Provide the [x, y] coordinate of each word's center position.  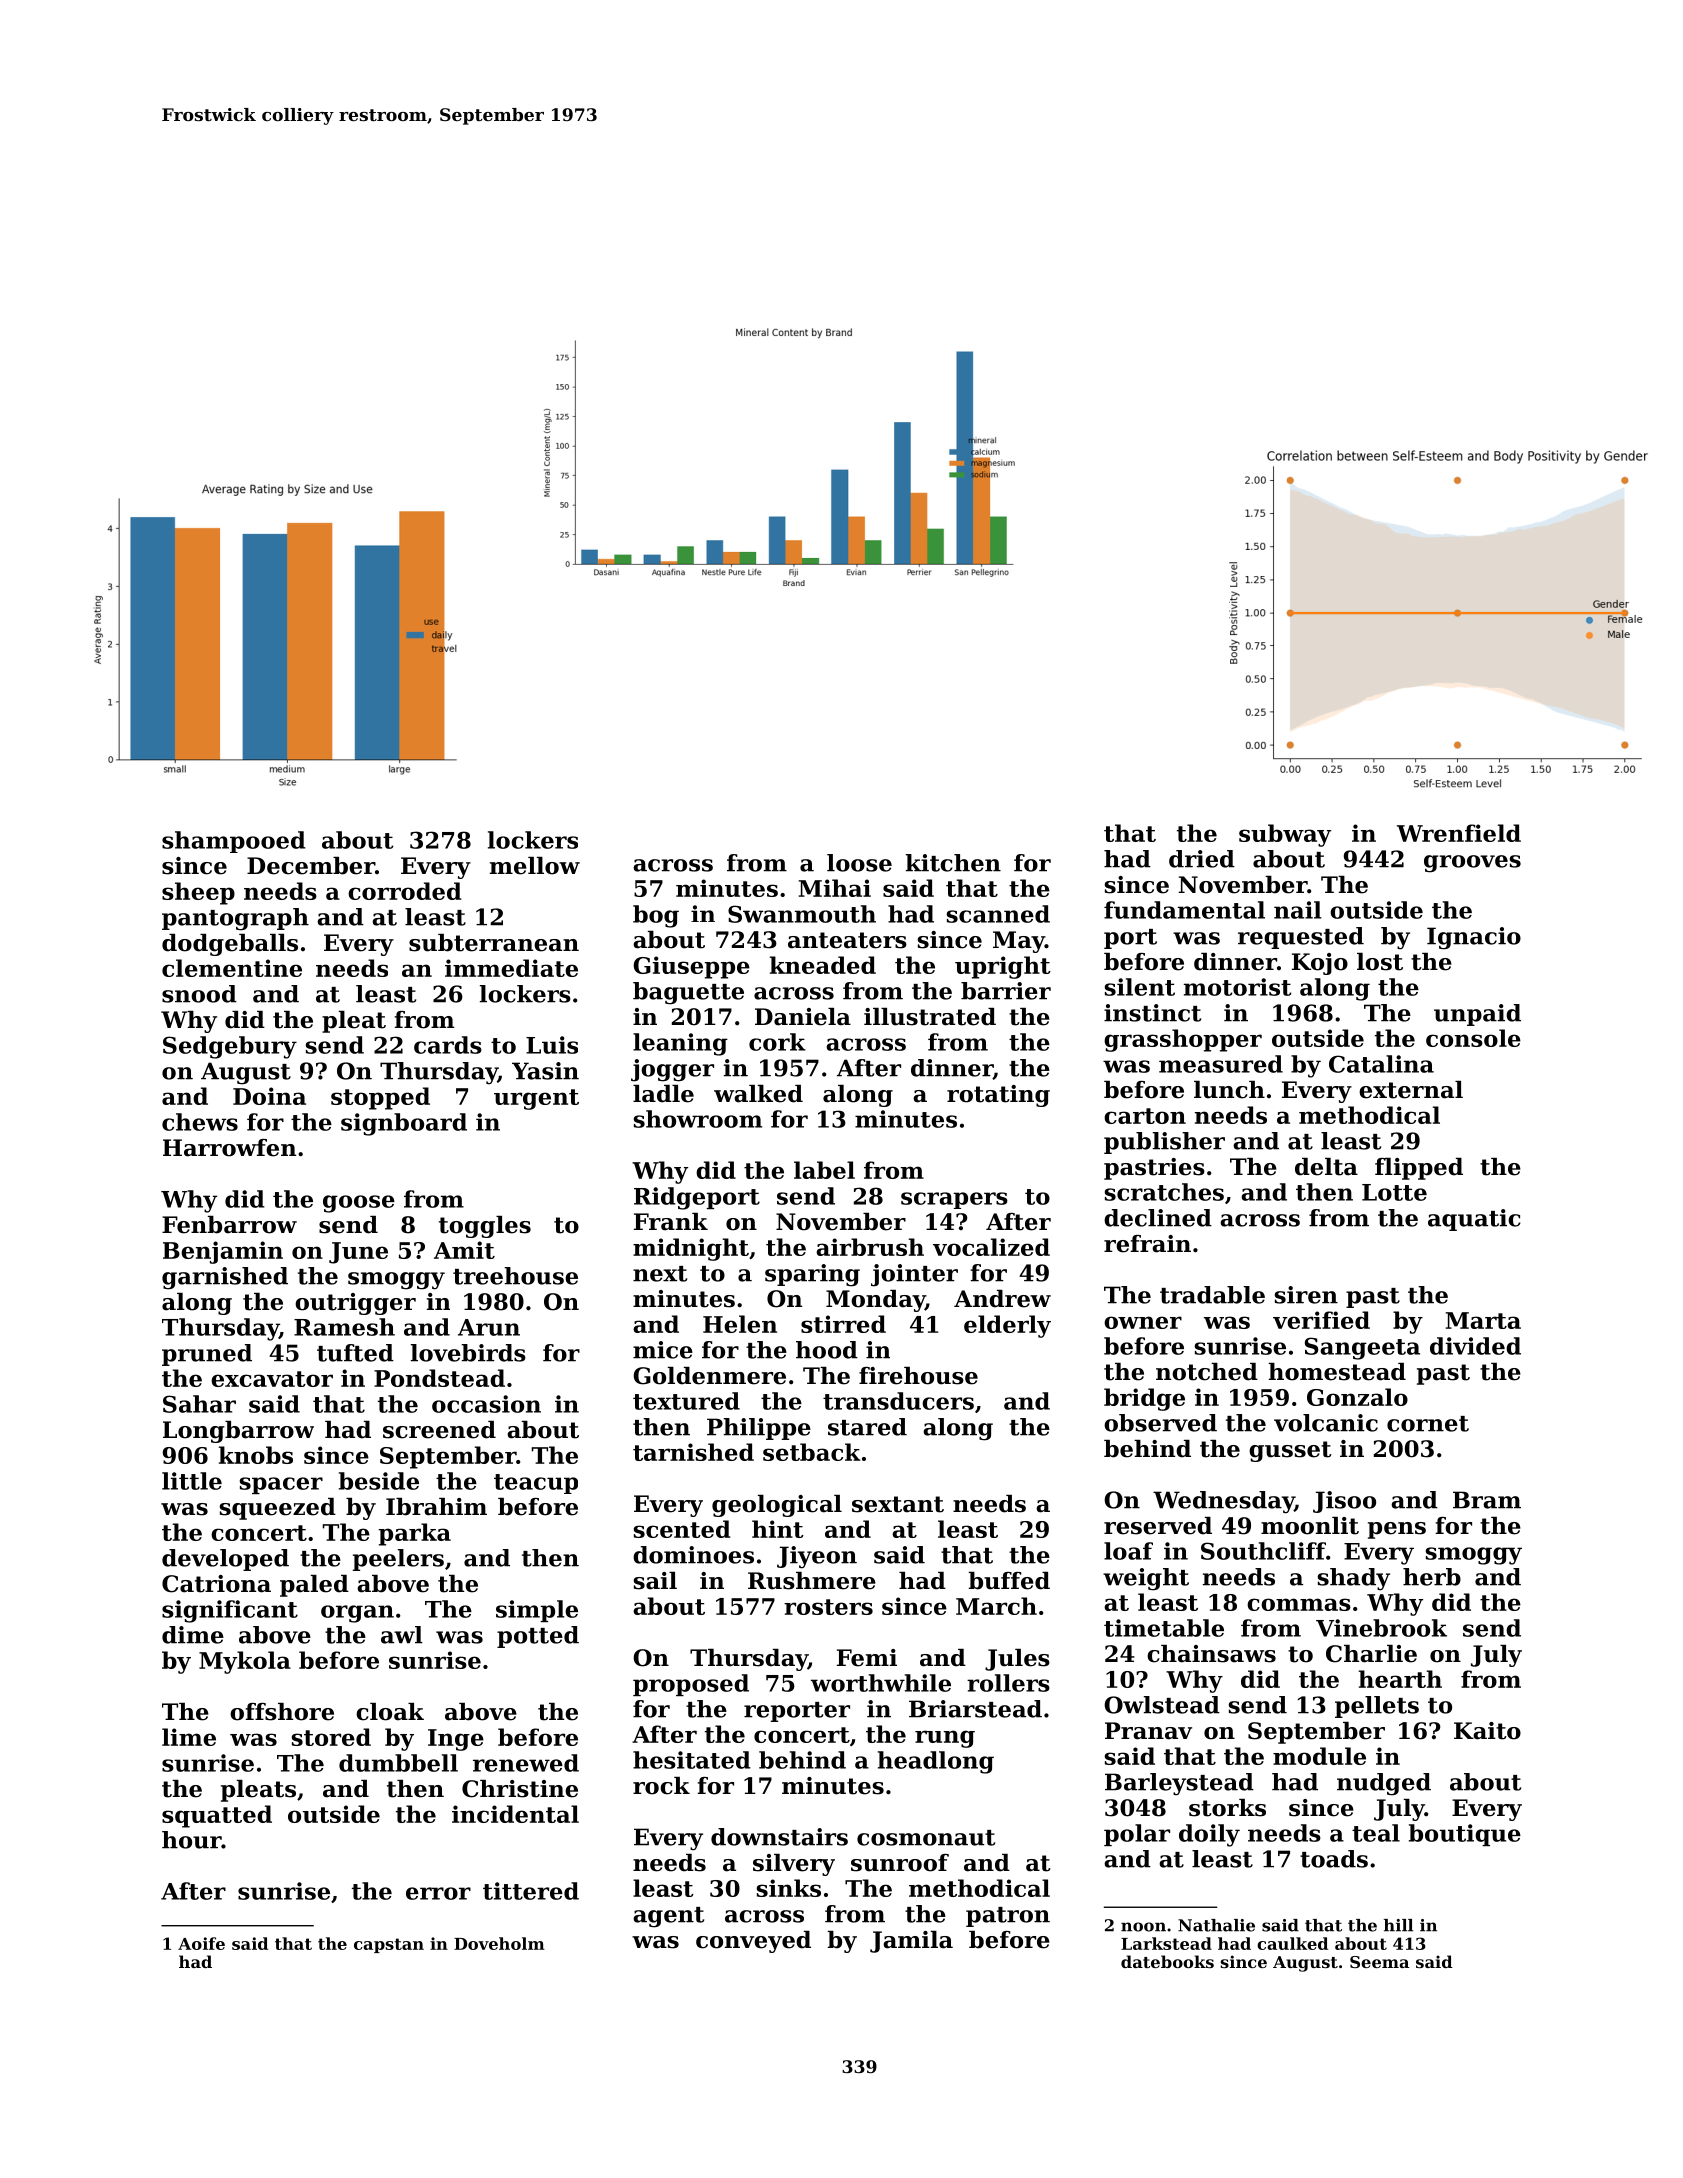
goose [359, 1204]
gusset [1290, 1451]
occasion [486, 1404]
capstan [389, 1945]
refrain [1147, 1244]
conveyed [753, 1942]
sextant [898, 1504]
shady [1354, 1579]
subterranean [494, 943]
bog [656, 916]
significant [230, 1611]
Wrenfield [1459, 833]
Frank [671, 1222]
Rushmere [812, 1581]
